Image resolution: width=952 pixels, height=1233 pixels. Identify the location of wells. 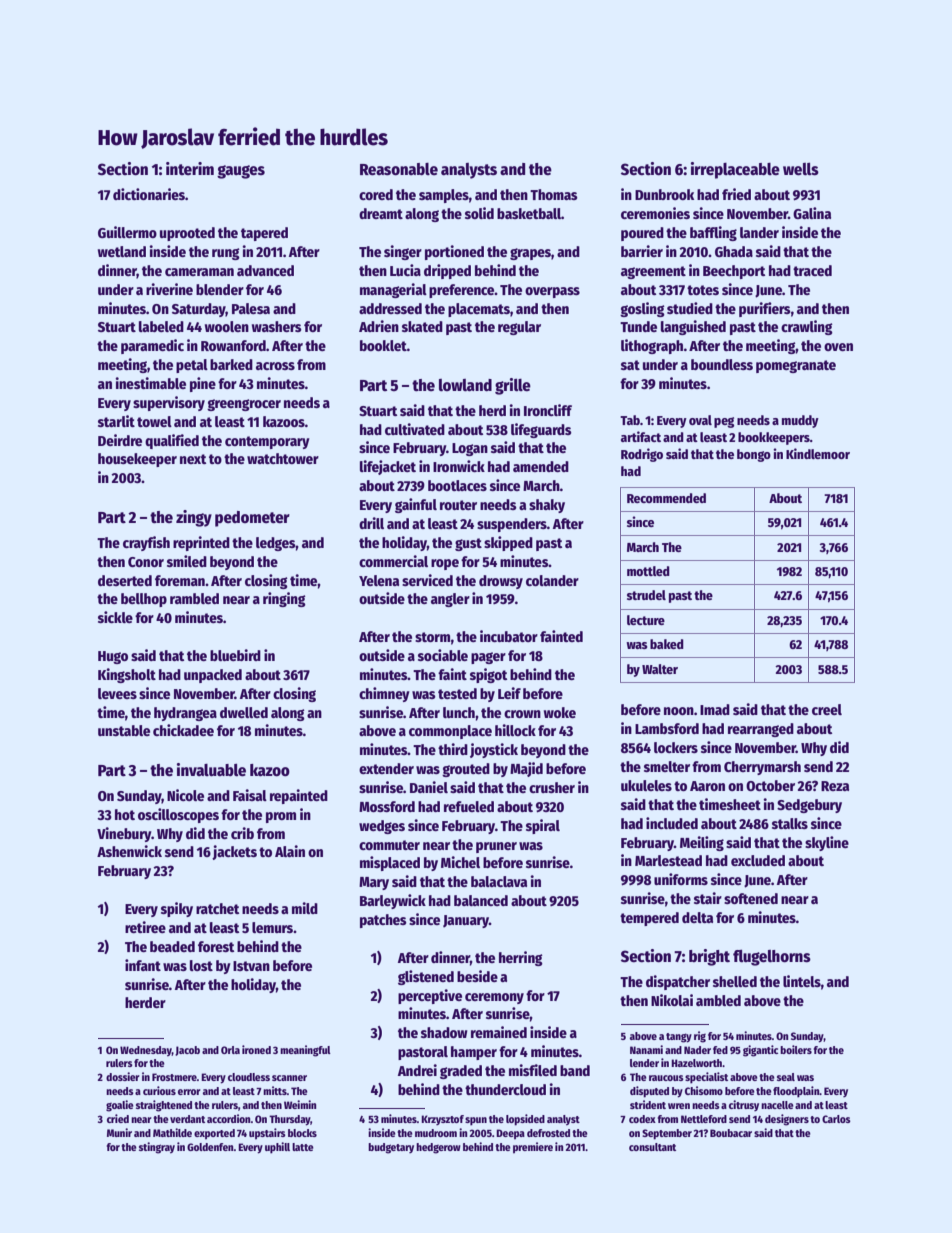
(801, 169).
